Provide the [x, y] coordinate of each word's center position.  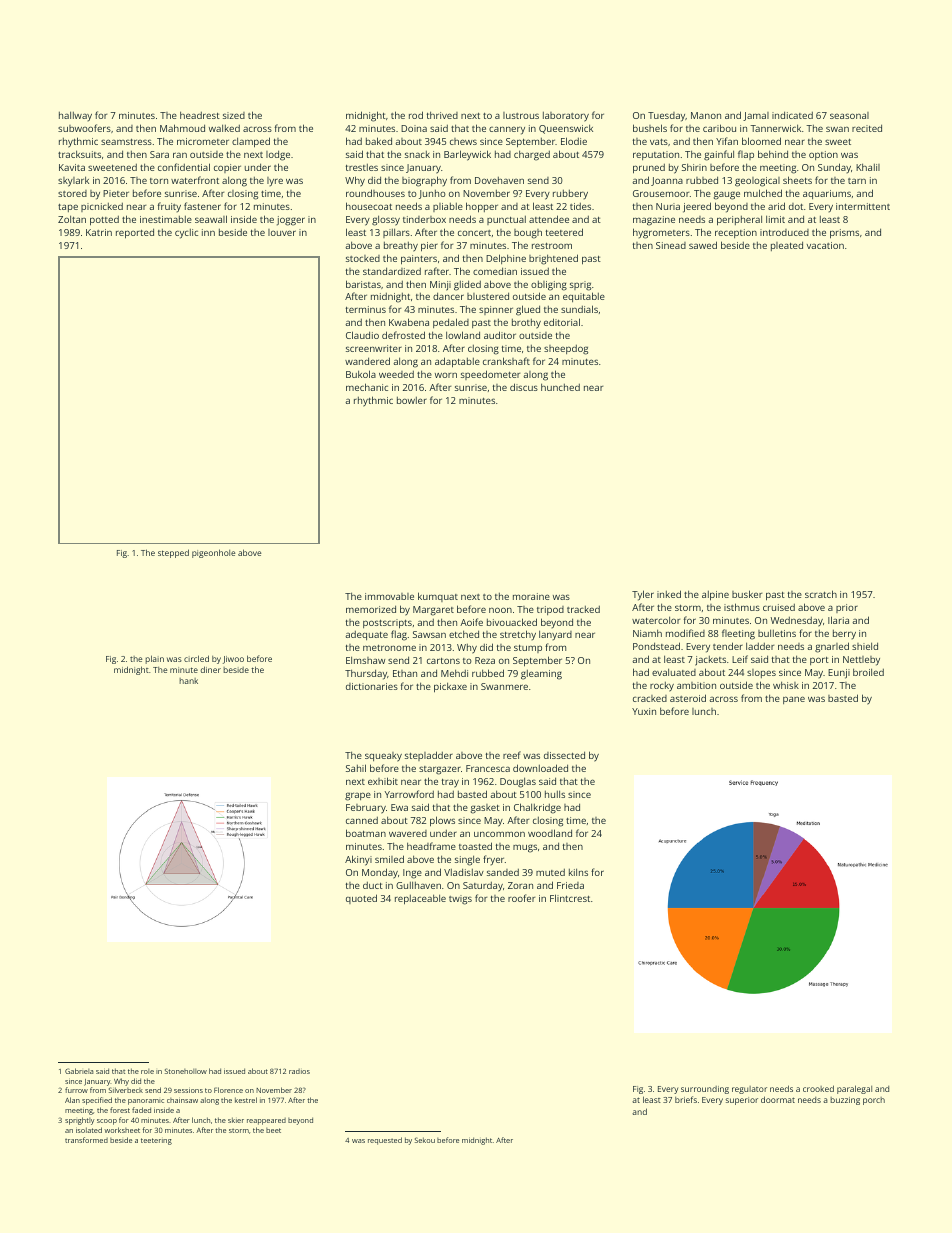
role [147, 1071]
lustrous [521, 115]
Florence [228, 1090]
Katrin [99, 232]
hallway [75, 116]
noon [500, 610]
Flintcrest [570, 898]
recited [867, 128]
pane [794, 700]
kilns [578, 872]
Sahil [356, 768]
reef [512, 755]
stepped [173, 553]
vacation [825, 245]
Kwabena [409, 322]
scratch [821, 594]
